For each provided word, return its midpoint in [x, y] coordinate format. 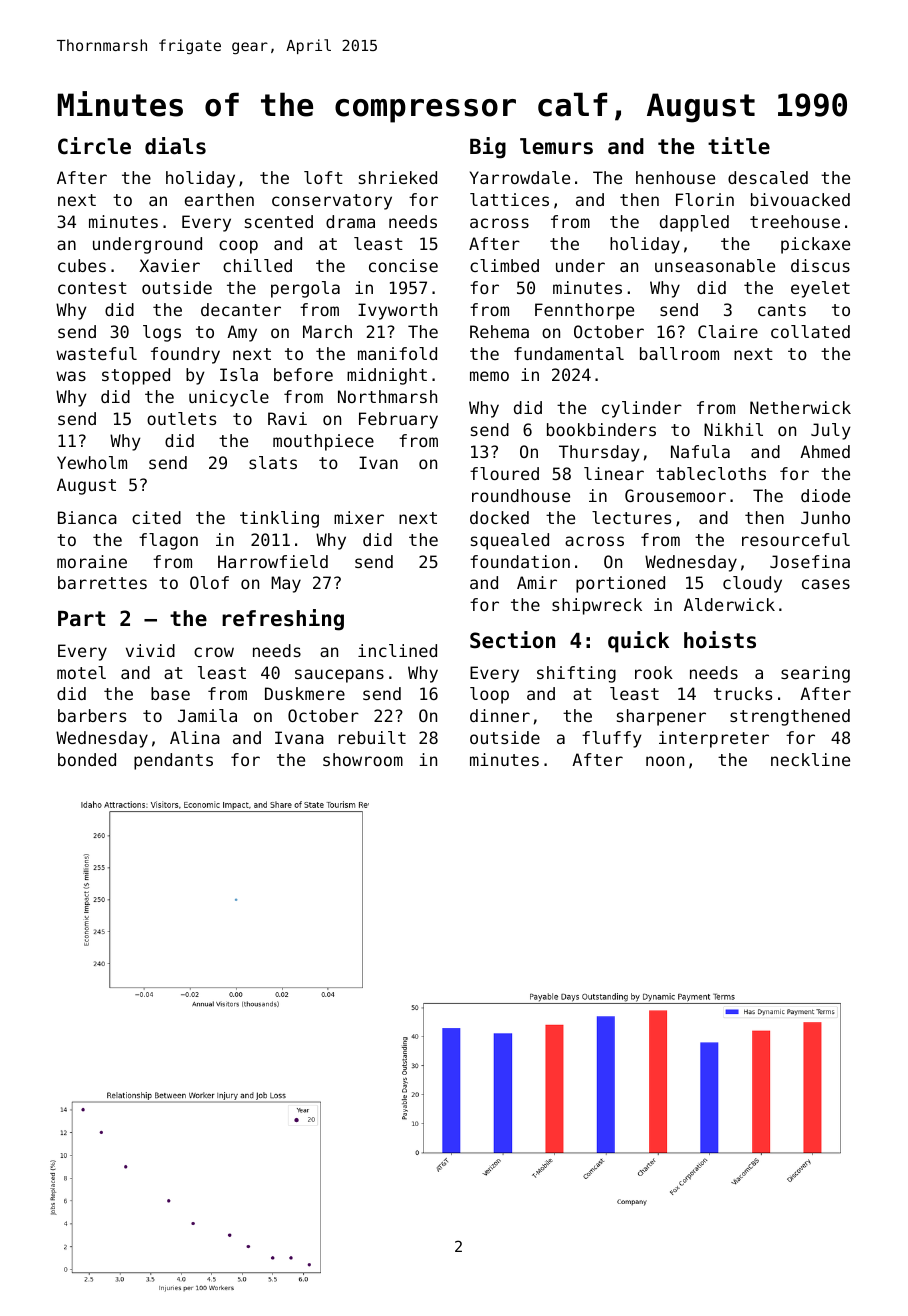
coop [238, 247]
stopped [136, 376]
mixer [359, 517]
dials [175, 146]
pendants [173, 761]
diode [825, 495]
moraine [92, 561]
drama [350, 221]
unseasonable [715, 265]
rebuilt [372, 737]
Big [488, 148]
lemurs [556, 146]
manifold [397, 353]
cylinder [642, 409]
